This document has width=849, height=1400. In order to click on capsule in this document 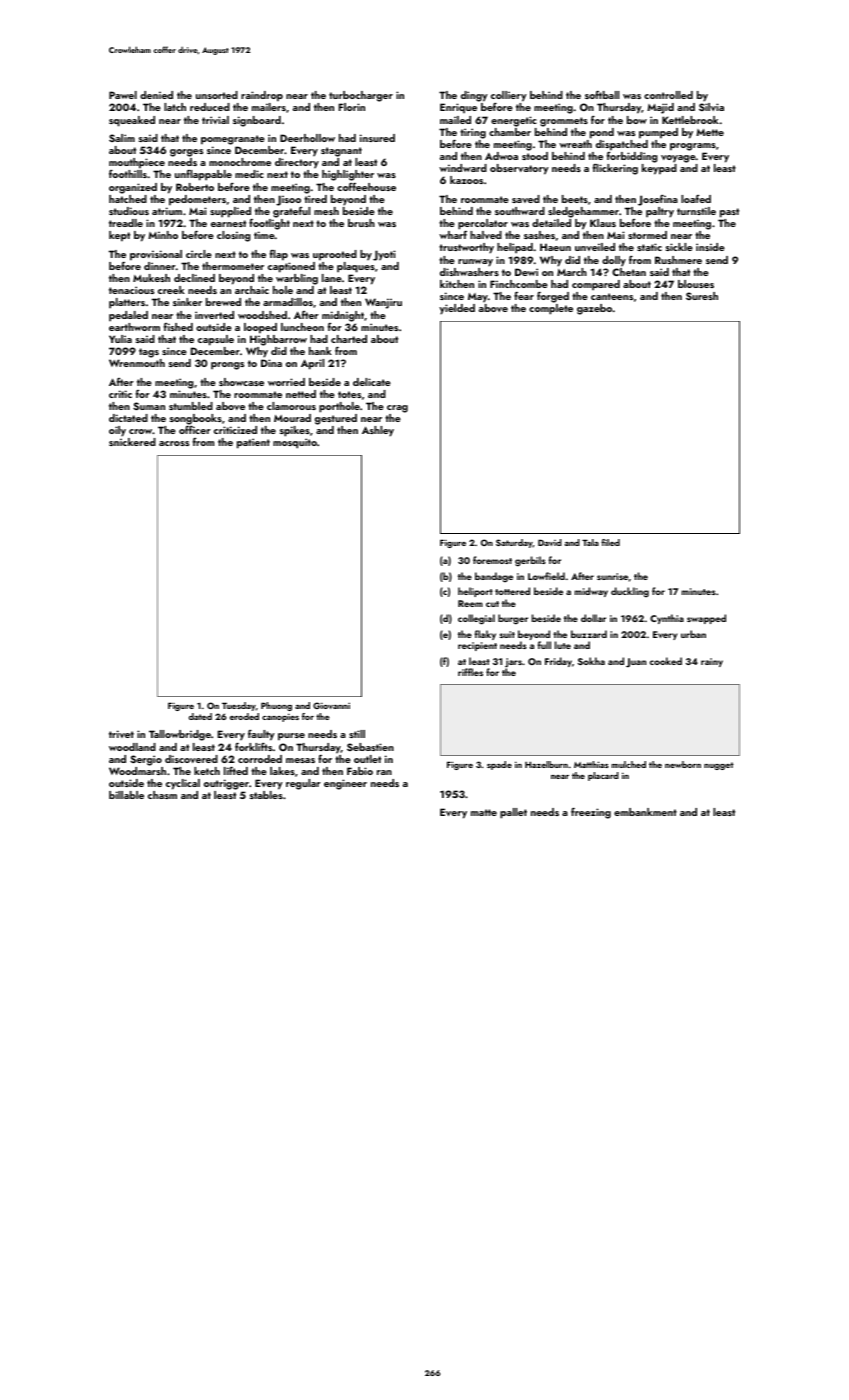, I will do `click(216, 340)`.
